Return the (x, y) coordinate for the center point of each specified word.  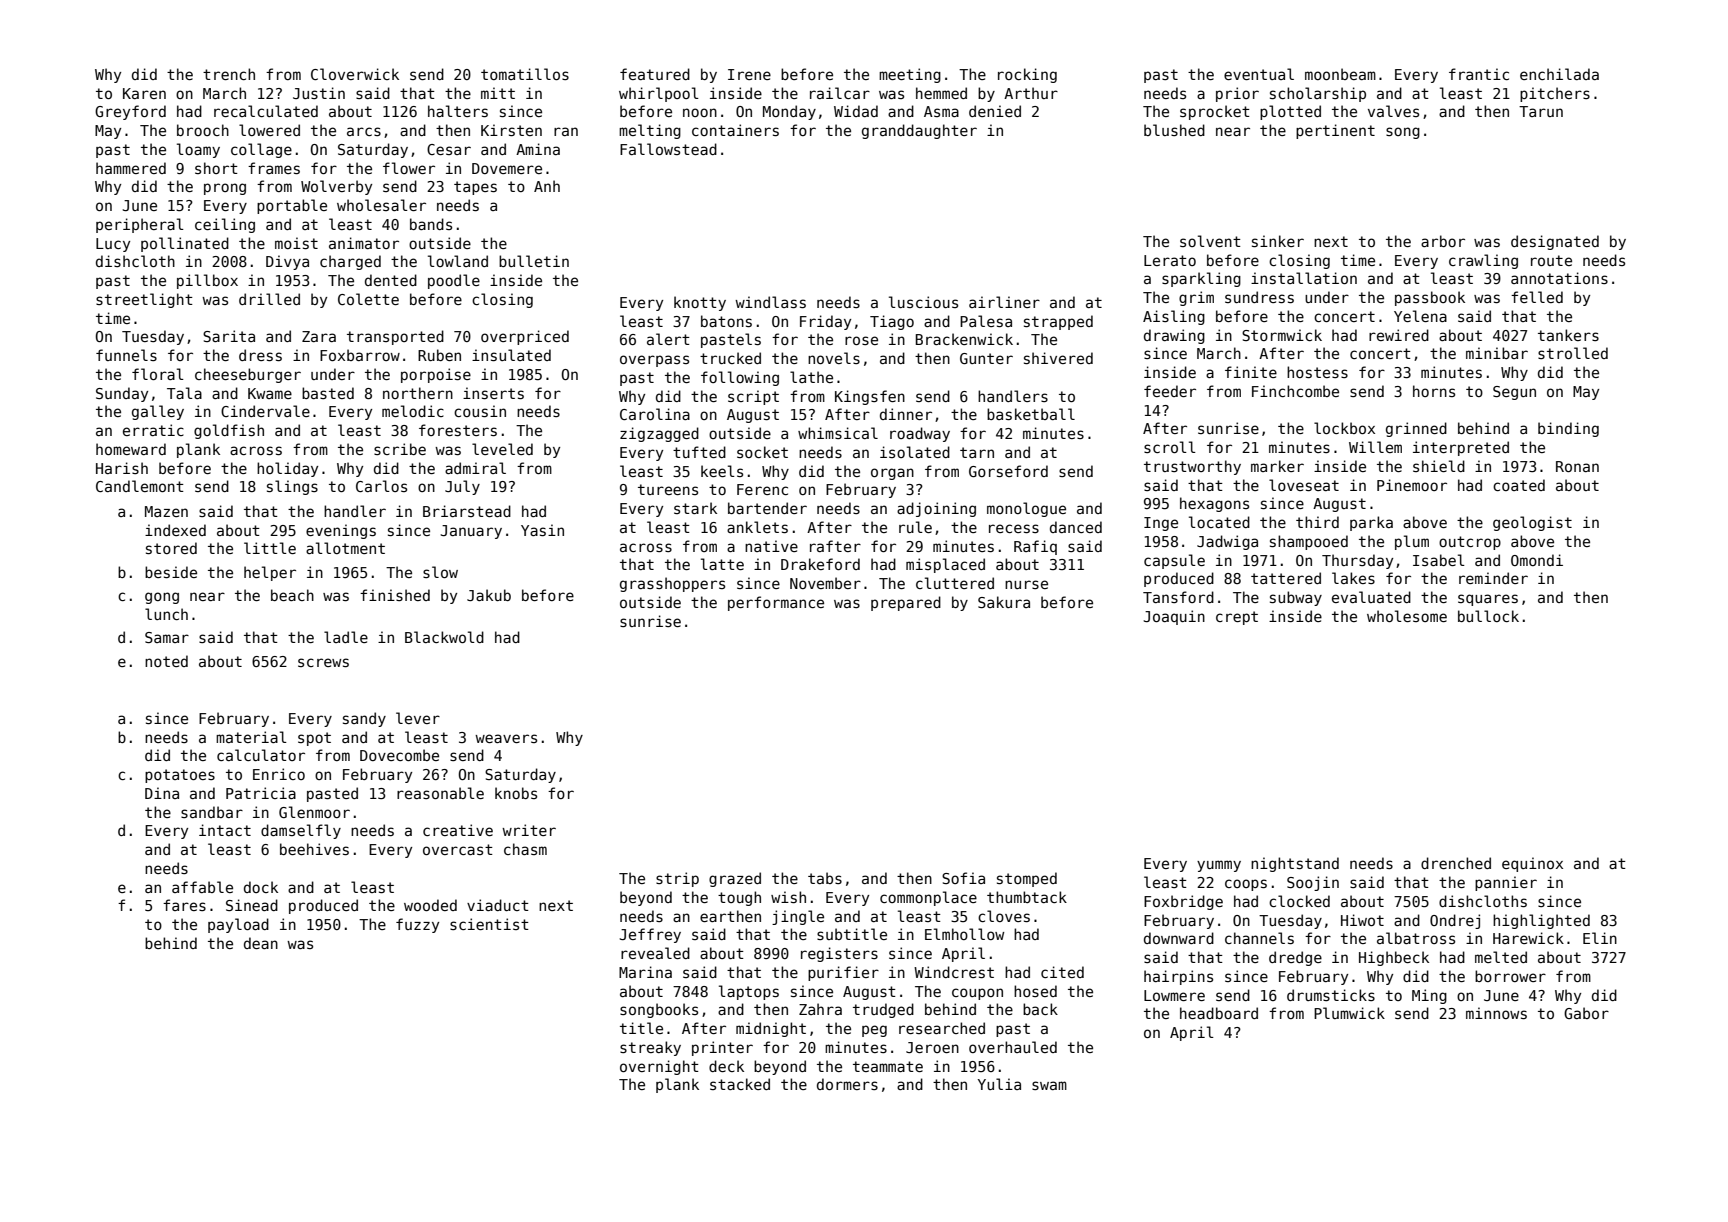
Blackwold (444, 637)
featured (655, 74)
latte (722, 564)
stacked (740, 1084)
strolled (1573, 353)
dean (261, 943)
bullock (1488, 616)
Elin (1600, 938)
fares (184, 905)
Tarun (1541, 111)
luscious (923, 302)
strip (677, 879)
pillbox (207, 281)
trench (229, 74)
